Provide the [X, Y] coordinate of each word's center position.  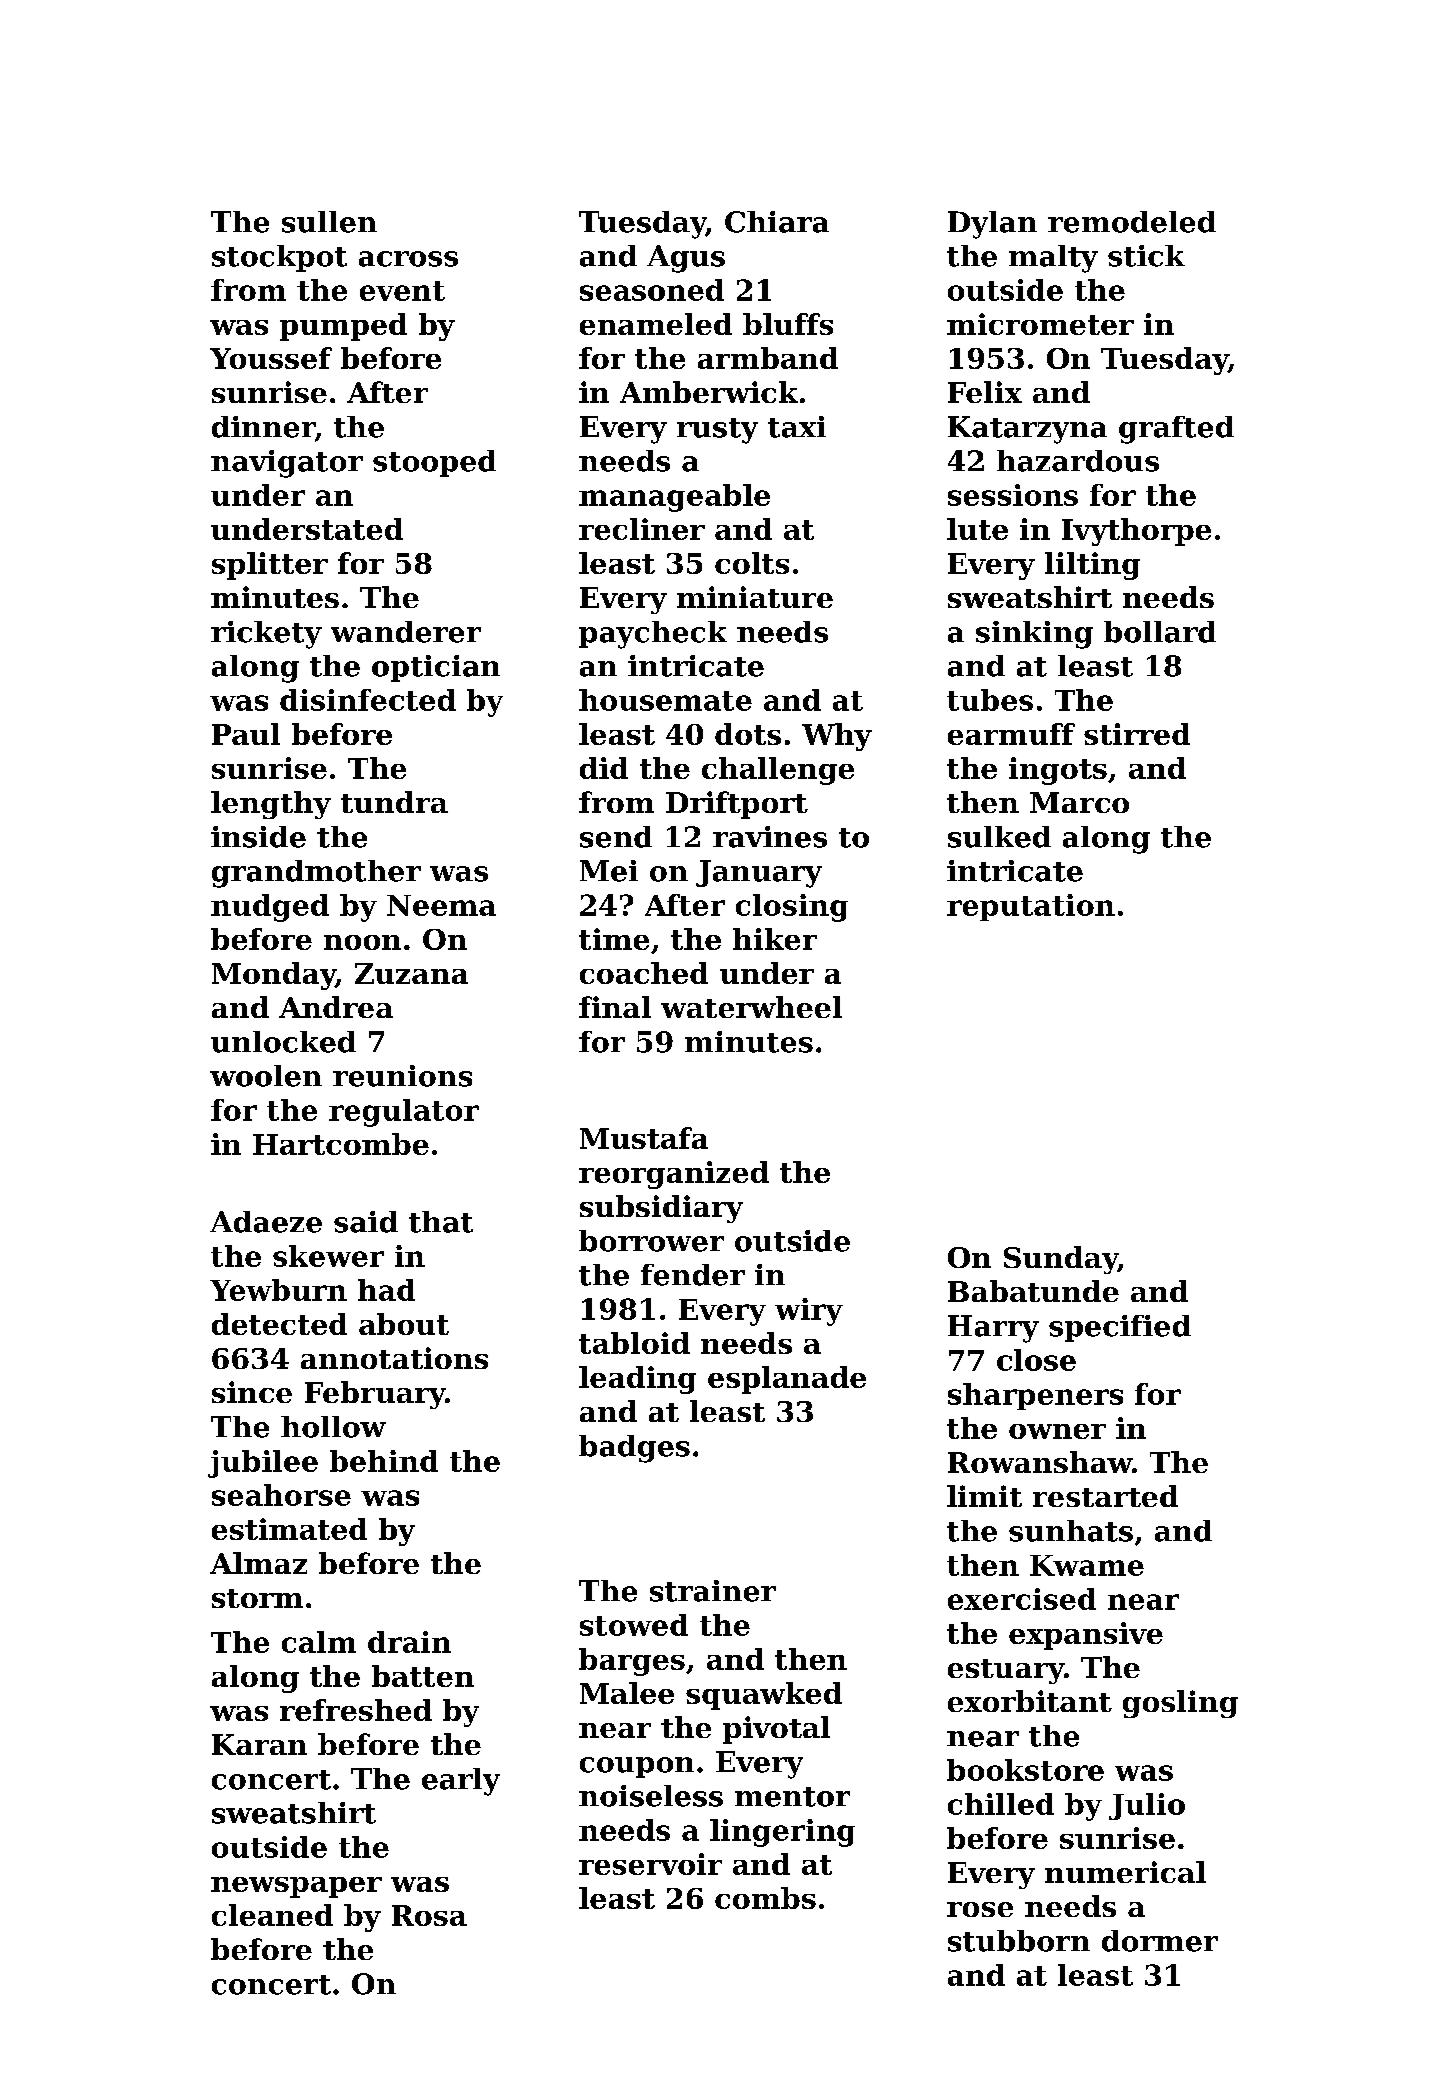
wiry [809, 1312]
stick [1146, 256]
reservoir [650, 1864]
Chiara [777, 222]
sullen [329, 222]
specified [1120, 1328]
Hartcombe [341, 1144]
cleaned [272, 1915]
